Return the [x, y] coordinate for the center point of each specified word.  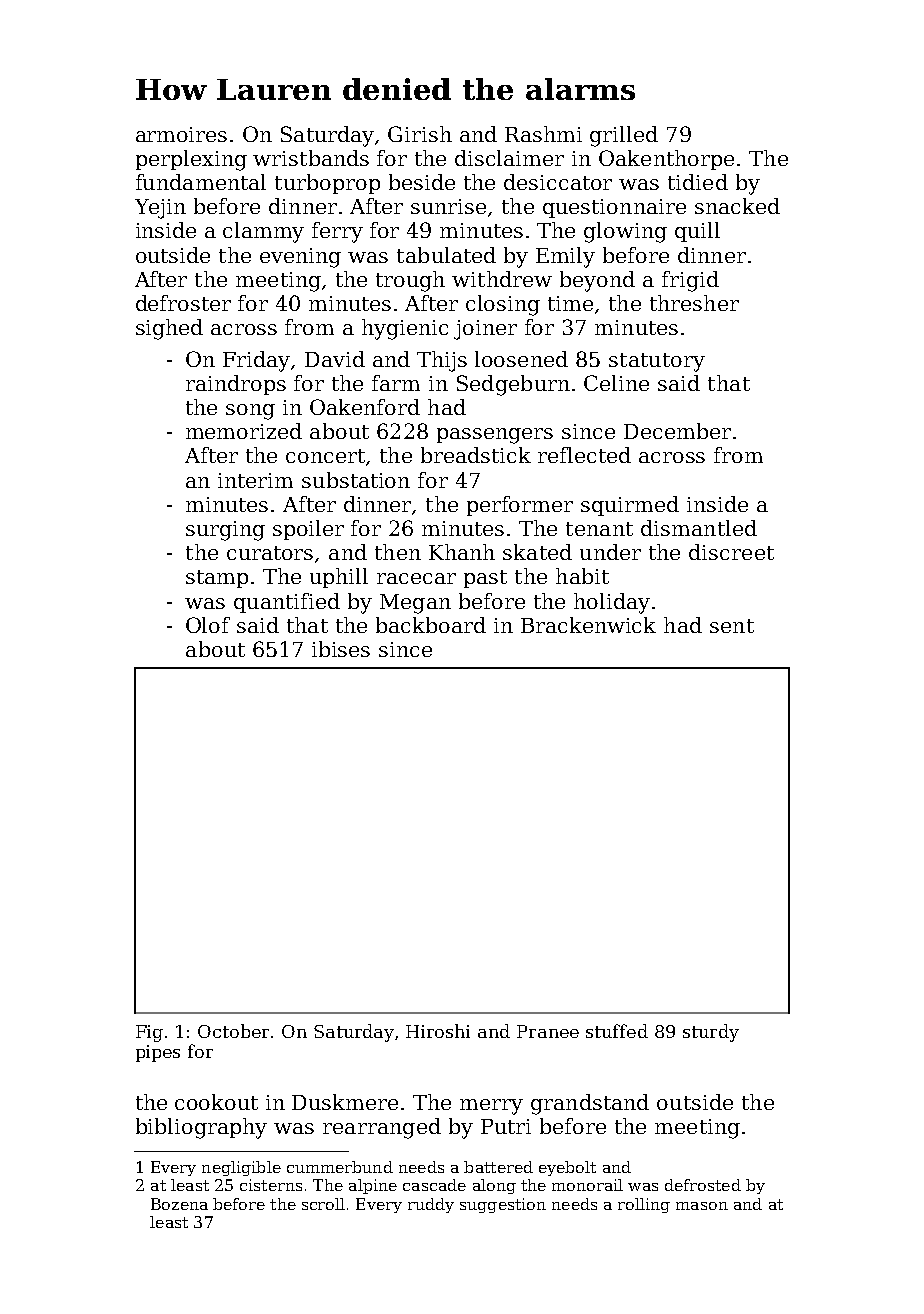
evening [300, 258]
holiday [612, 603]
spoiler [308, 530]
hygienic [405, 329]
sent [732, 626]
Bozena [179, 1204]
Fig [149, 1033]
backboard [431, 625]
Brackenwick [588, 625]
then [398, 552]
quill [697, 232]
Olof [208, 625]
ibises [341, 649]
